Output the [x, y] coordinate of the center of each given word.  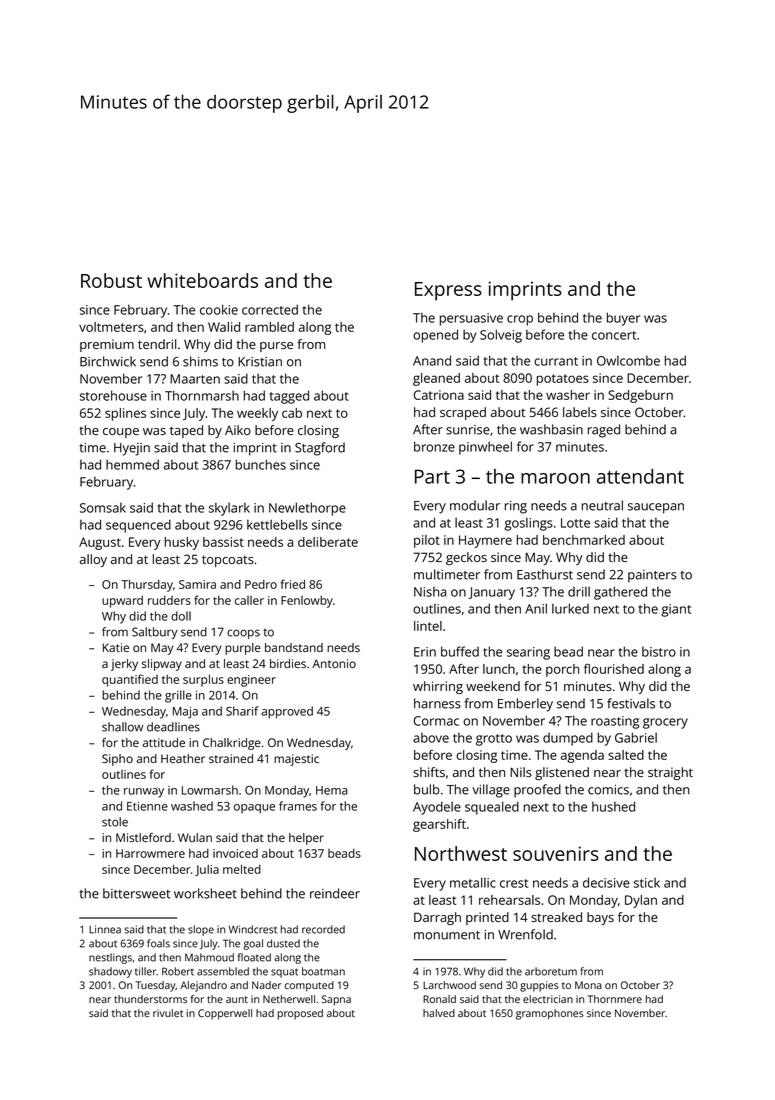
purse [276, 347]
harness [437, 703]
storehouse [113, 395]
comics [608, 790]
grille [178, 696]
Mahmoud [209, 957]
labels [580, 412]
